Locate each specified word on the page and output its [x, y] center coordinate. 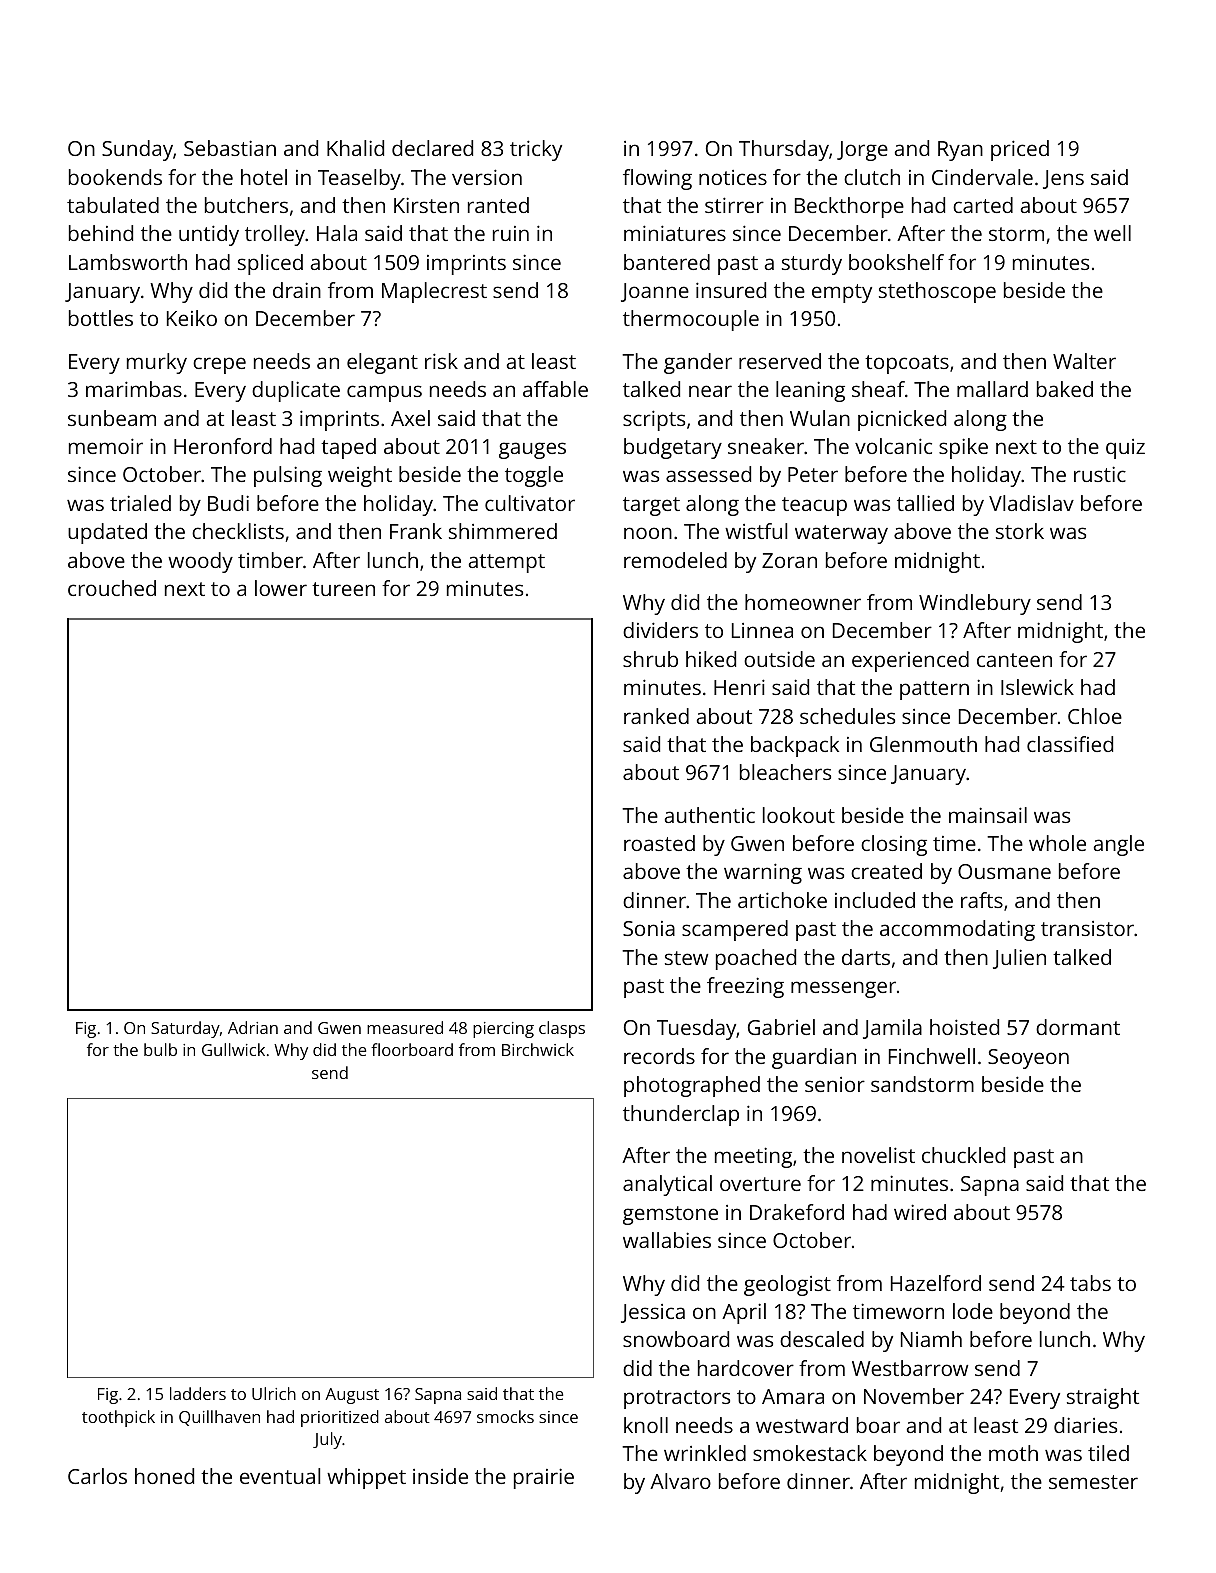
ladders [198, 1393]
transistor [1087, 928]
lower [281, 588]
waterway [841, 534]
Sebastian [230, 148]
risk [441, 361]
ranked [656, 716]
